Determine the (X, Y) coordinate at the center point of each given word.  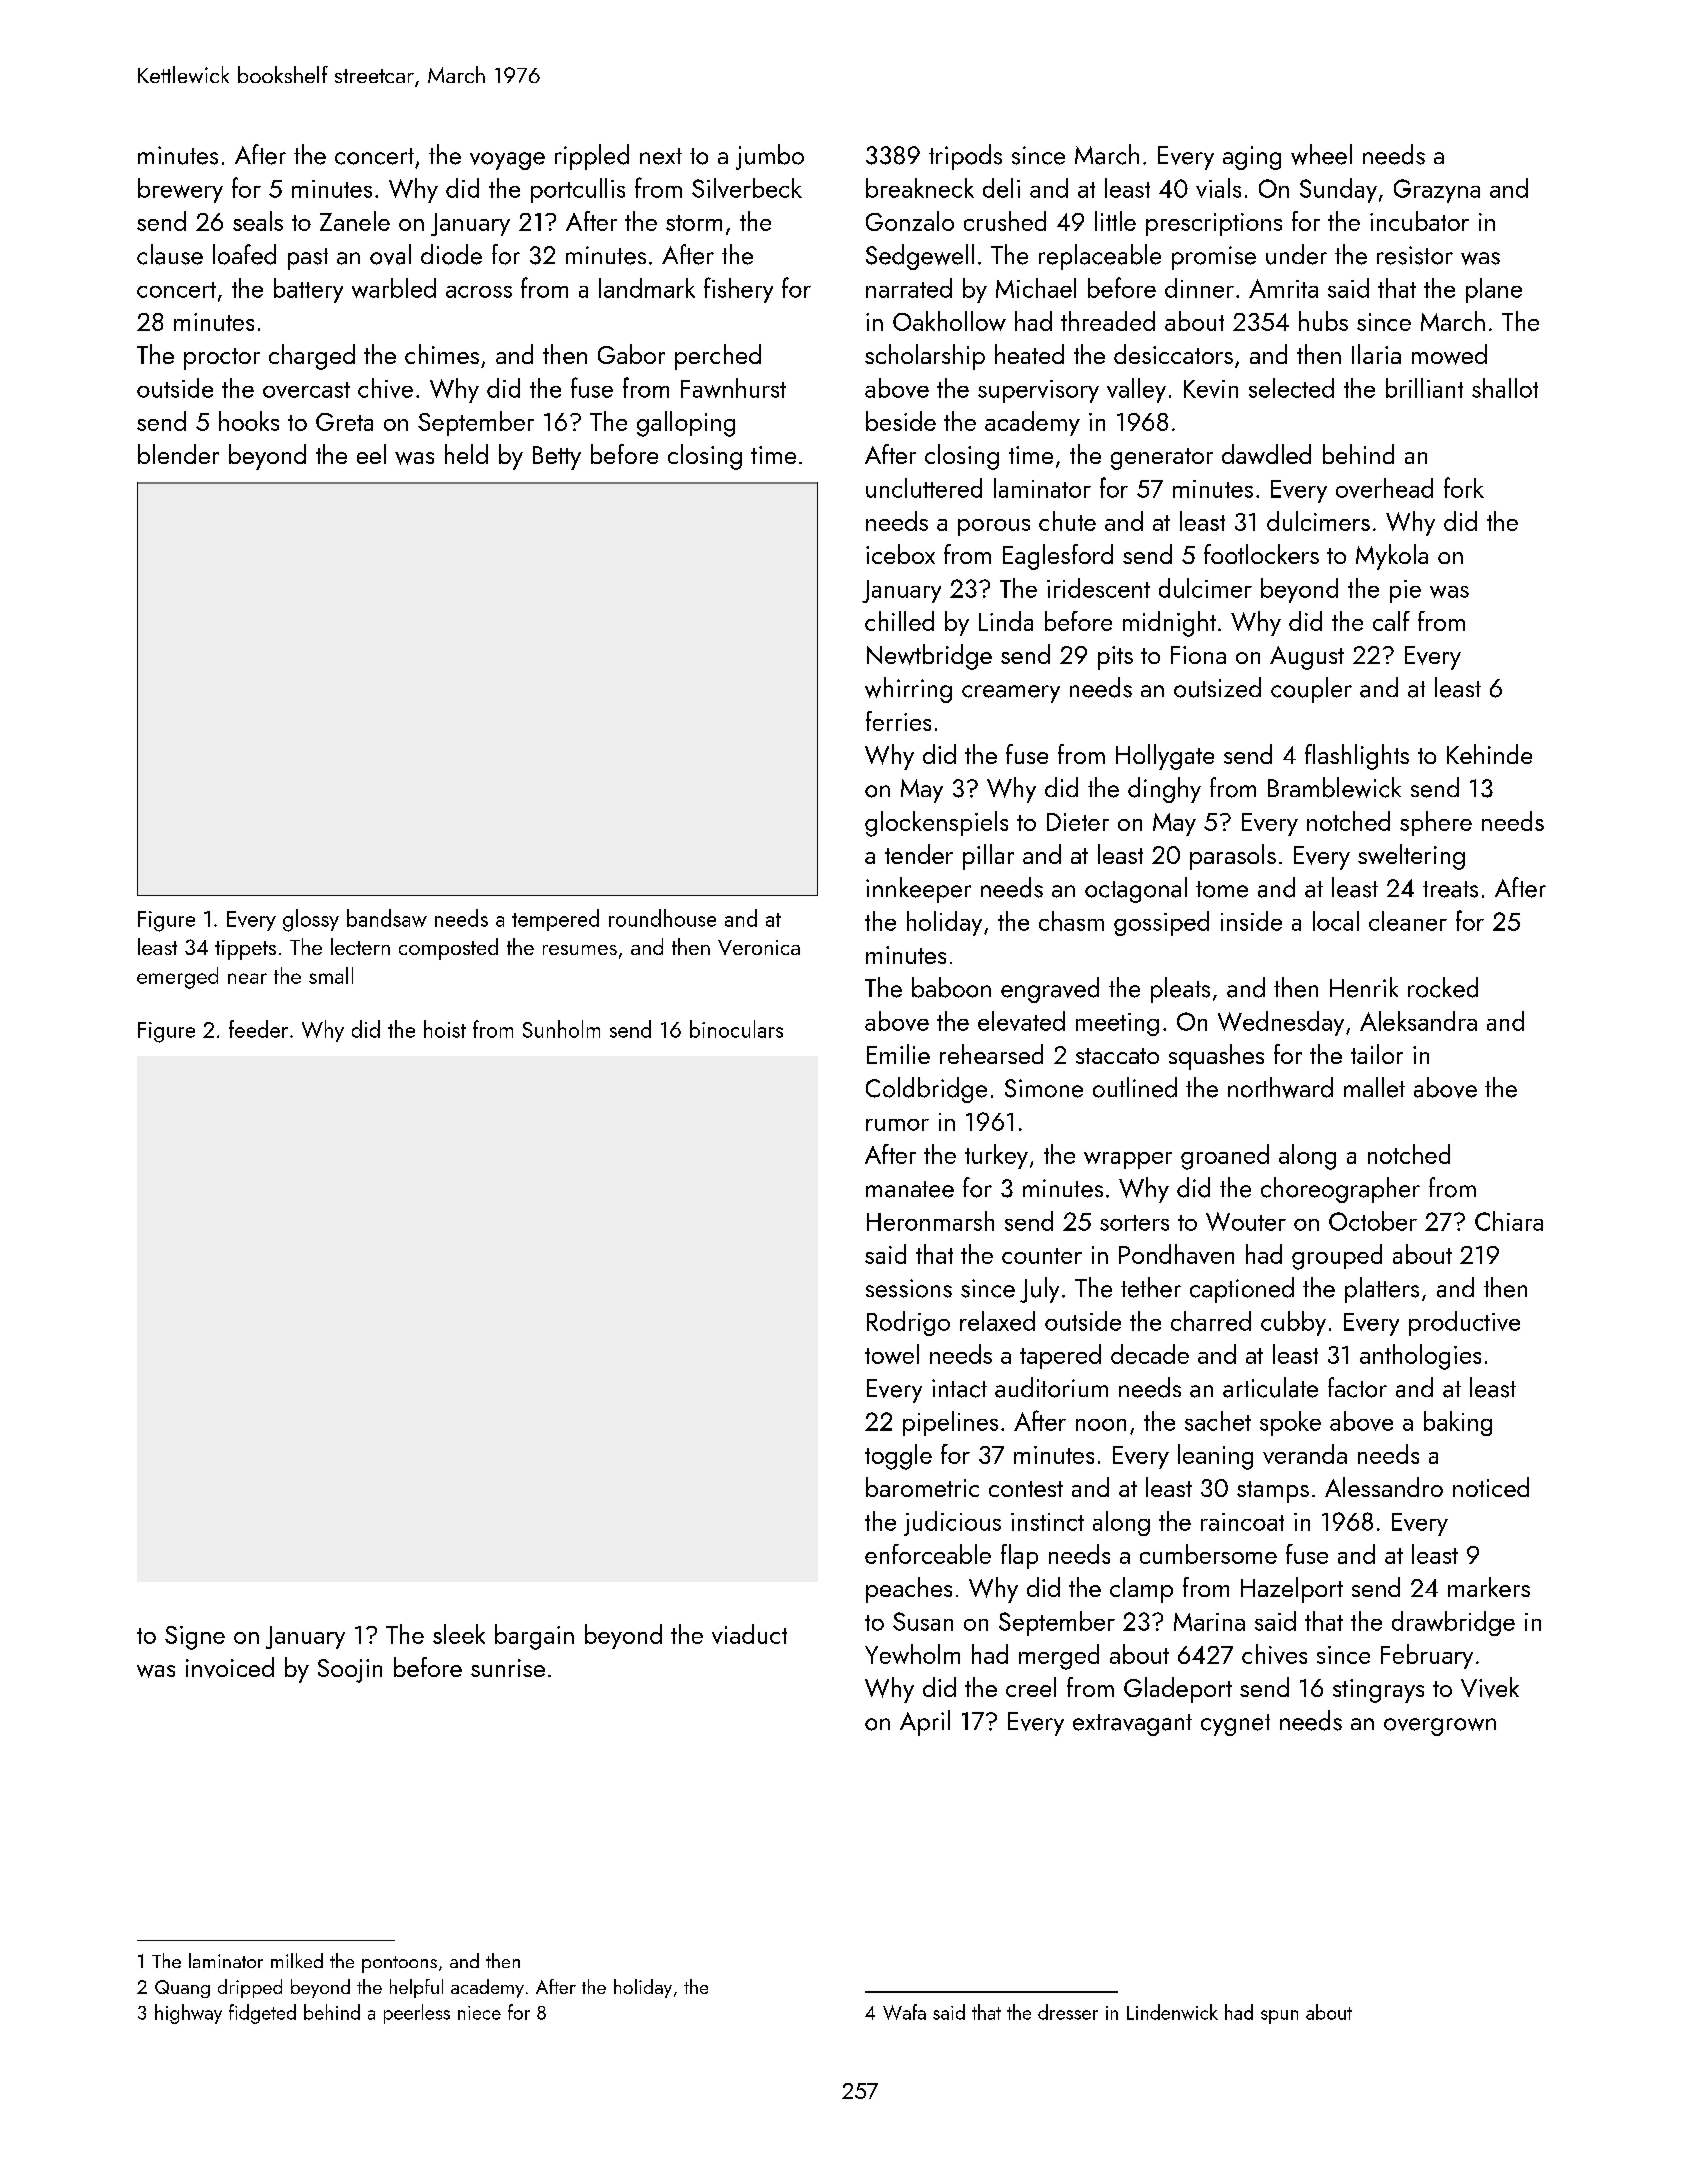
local (1336, 921)
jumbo (770, 157)
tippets (245, 950)
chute (1067, 521)
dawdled (1266, 454)
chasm (1071, 921)
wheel (1321, 154)
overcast (306, 390)
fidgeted (262, 2014)
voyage (507, 161)
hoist (445, 1029)
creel (1031, 1687)
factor (1357, 1387)
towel (892, 1354)
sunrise (508, 1668)
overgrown (1440, 1727)
